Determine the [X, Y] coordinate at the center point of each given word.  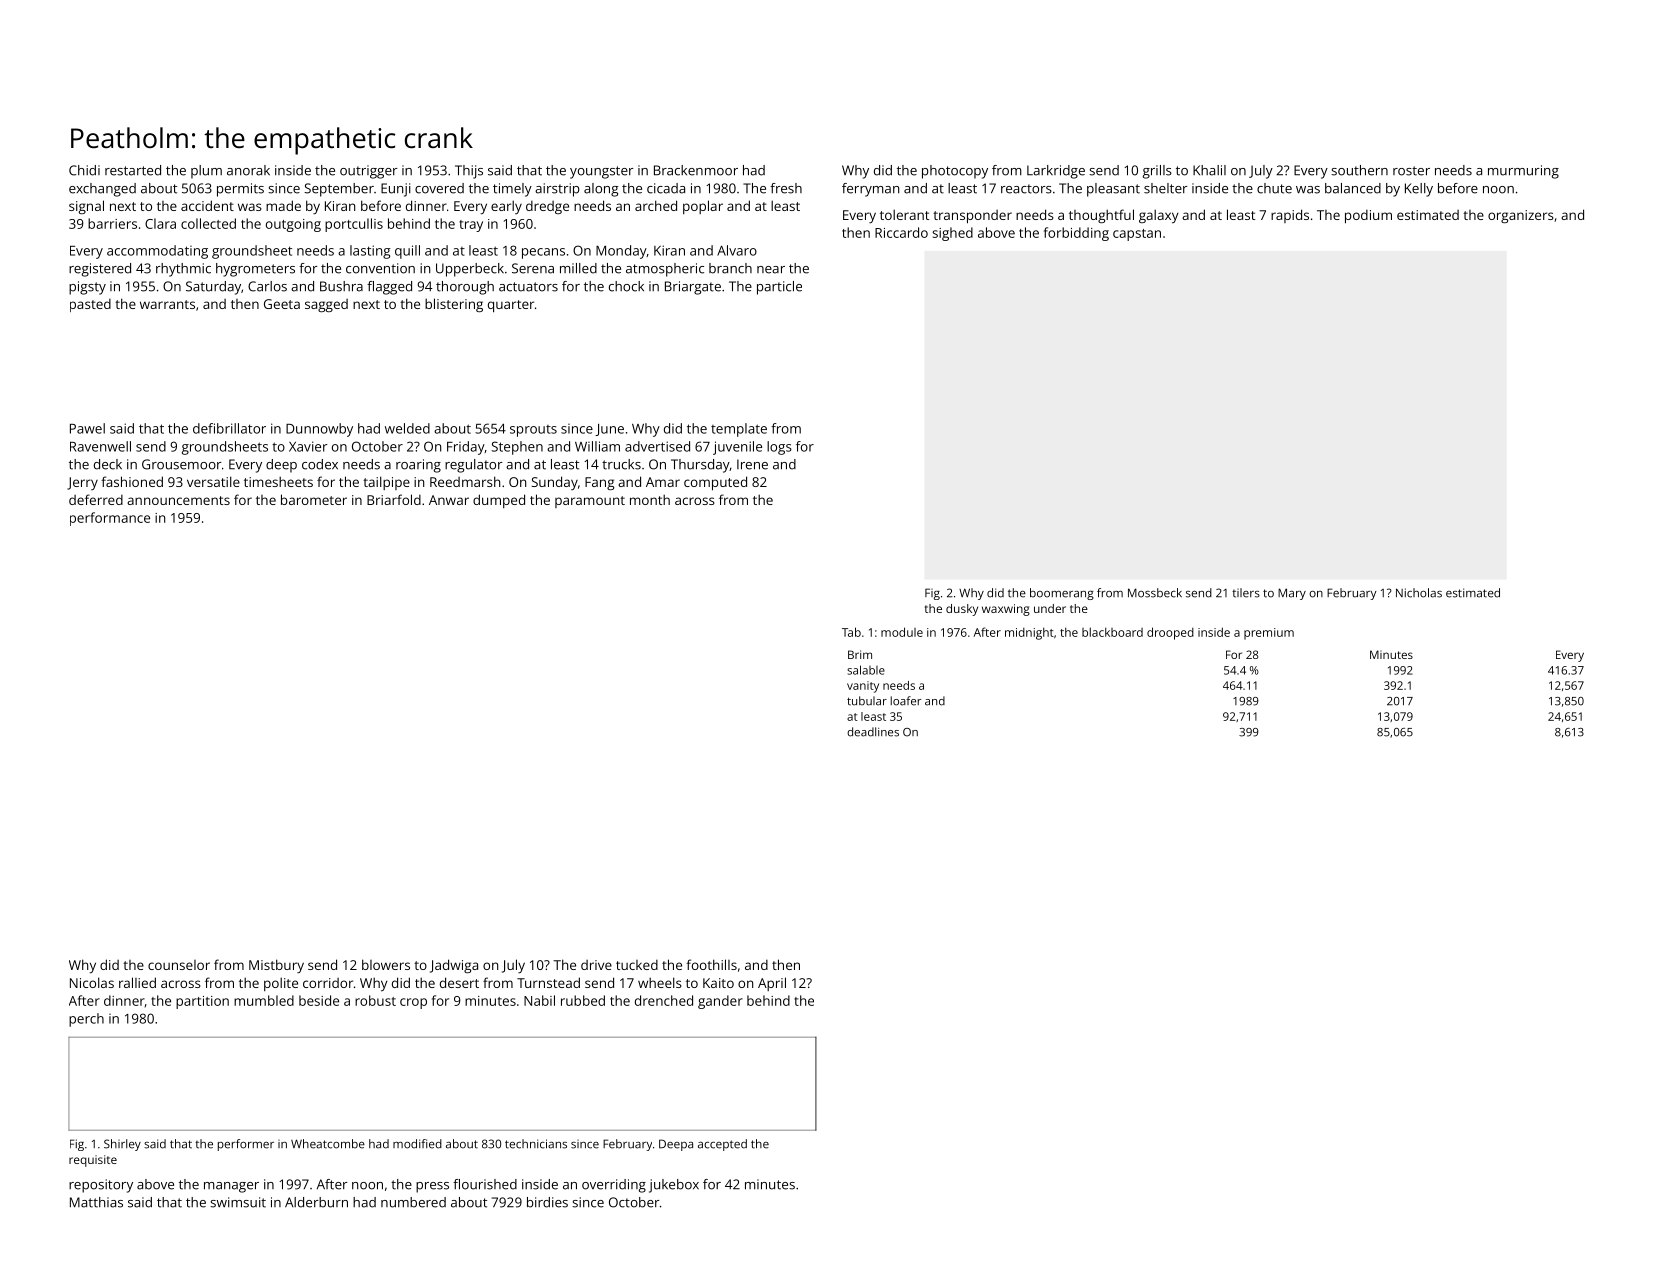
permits [240, 190]
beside [319, 1000]
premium [1269, 634]
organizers [1521, 216]
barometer [314, 499]
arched [656, 205]
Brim [860, 654]
